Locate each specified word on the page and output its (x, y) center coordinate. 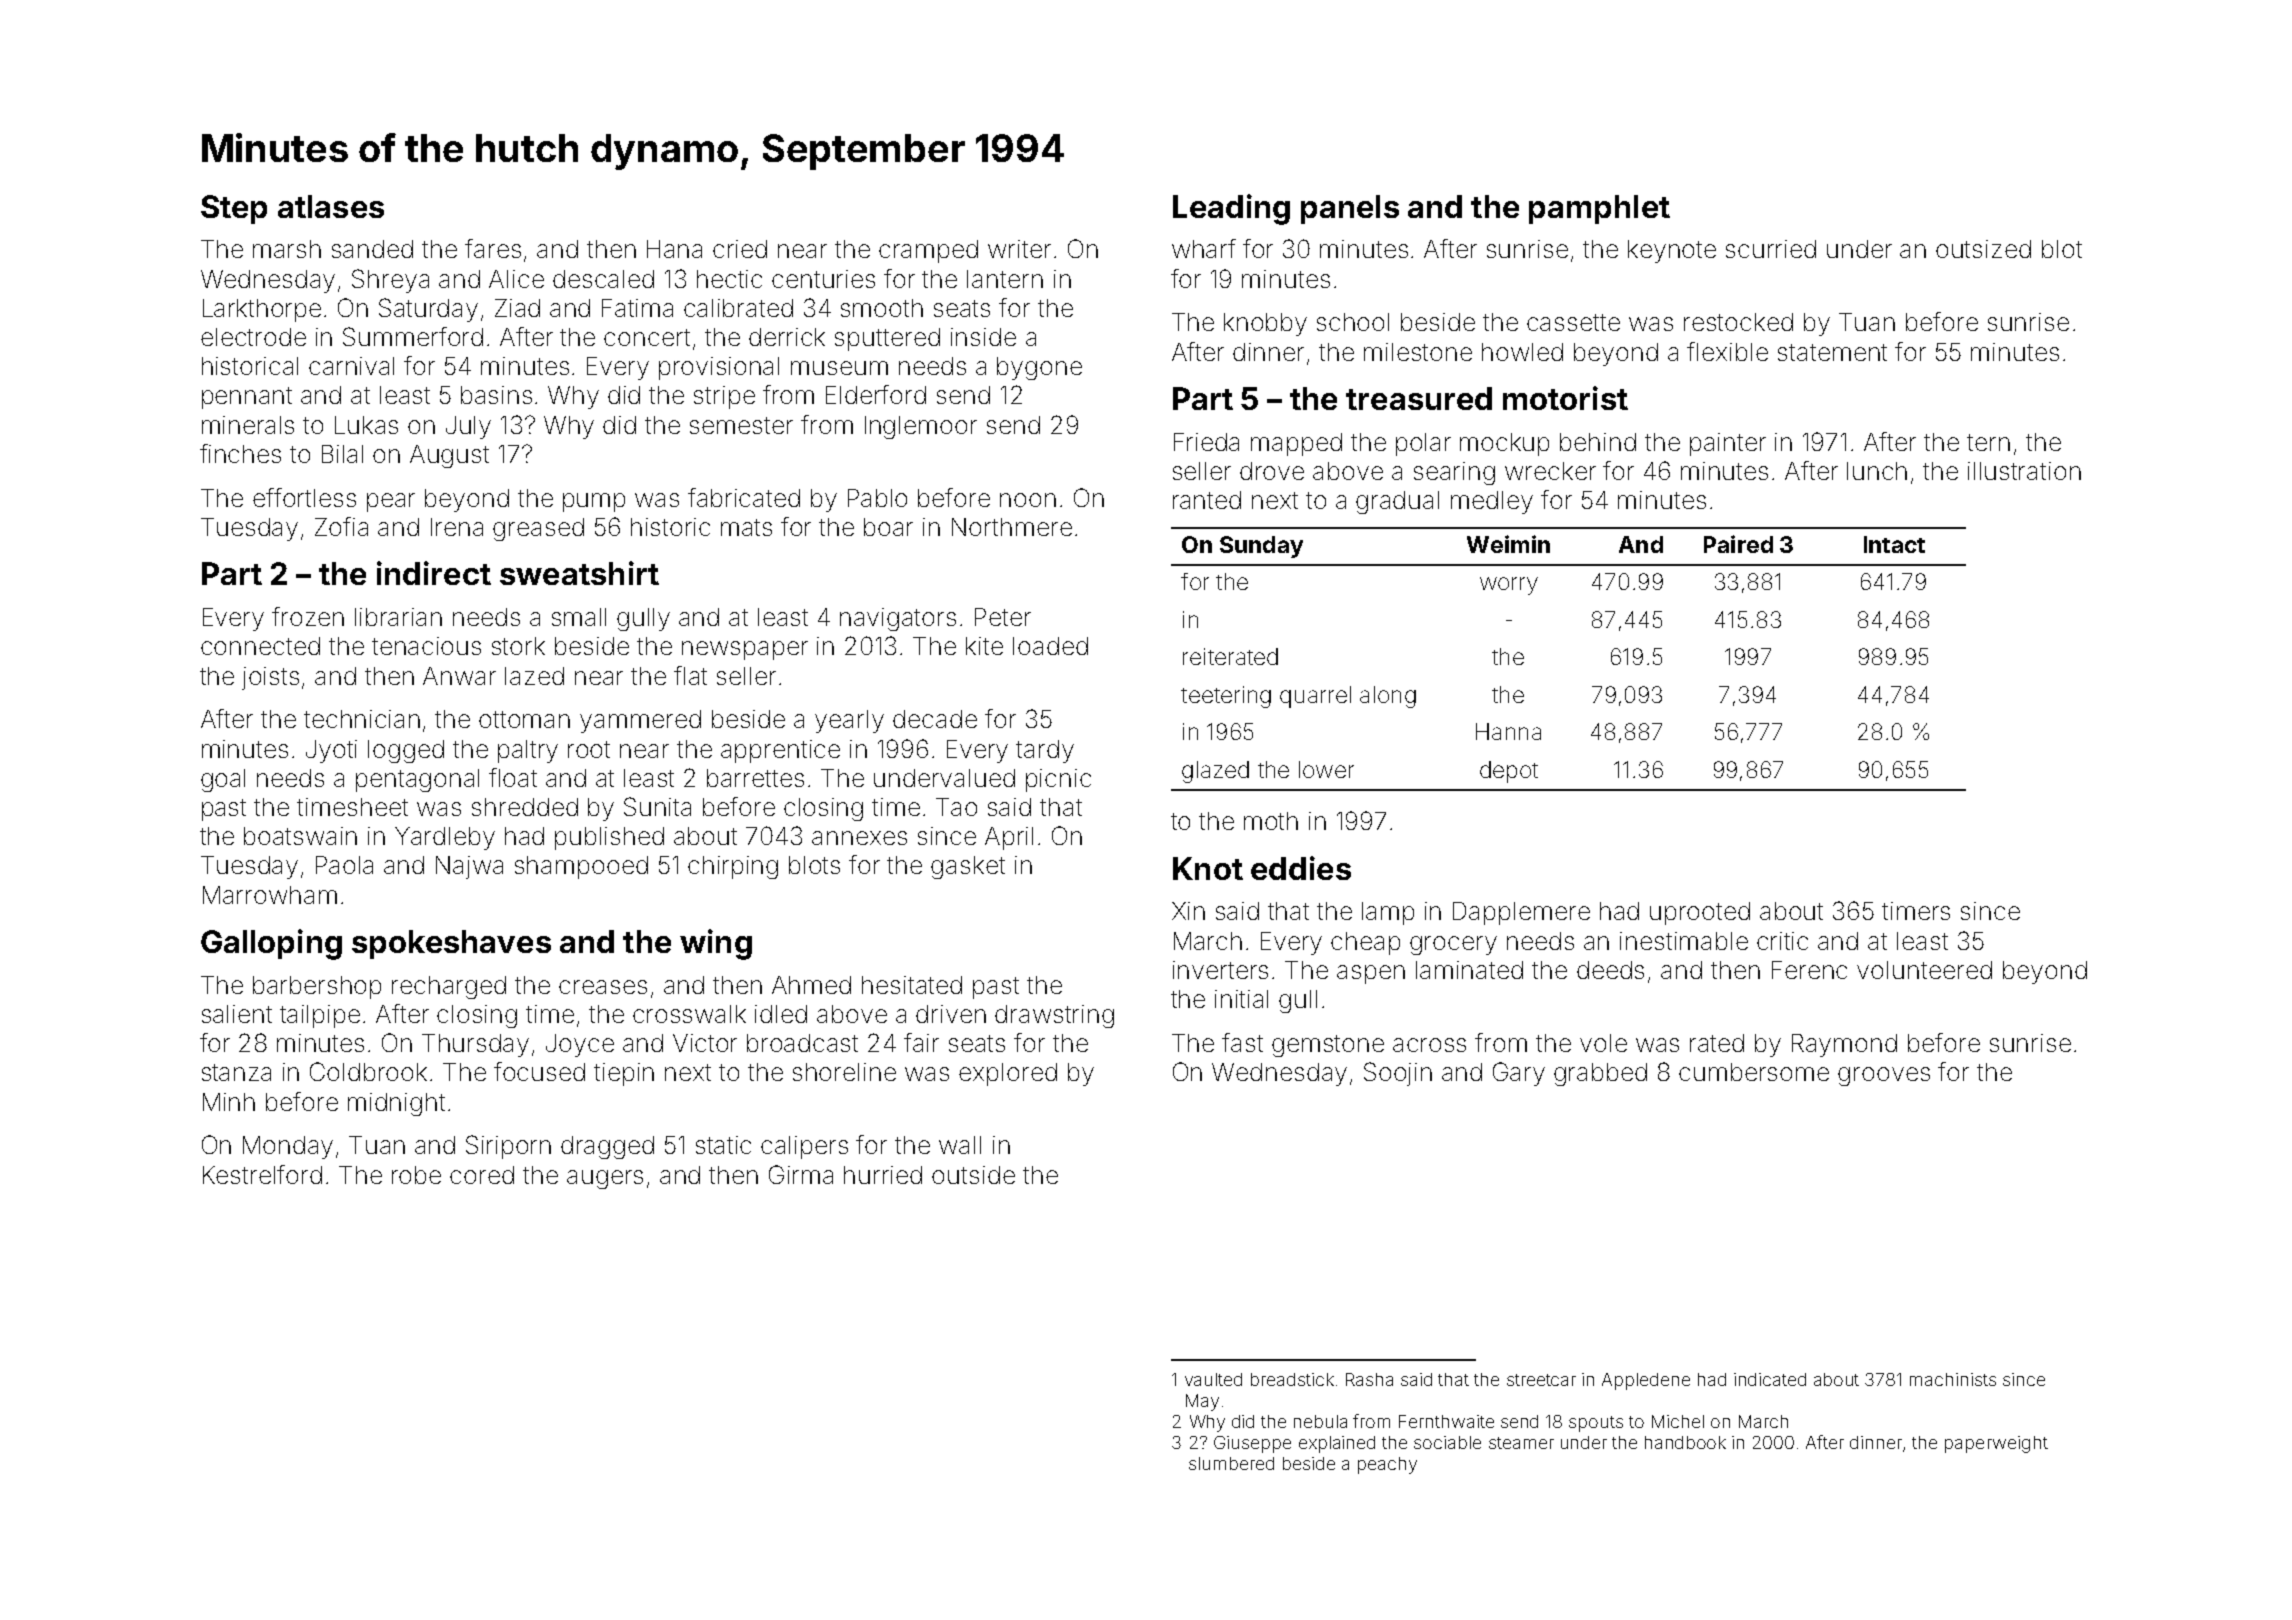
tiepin (624, 1074)
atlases (331, 206)
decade (935, 719)
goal (223, 780)
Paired (1738, 544)
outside (973, 1175)
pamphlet (1599, 209)
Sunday (1261, 547)
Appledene (1646, 1381)
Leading (1231, 209)
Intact (1894, 544)
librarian (398, 617)
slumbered (1231, 1463)
